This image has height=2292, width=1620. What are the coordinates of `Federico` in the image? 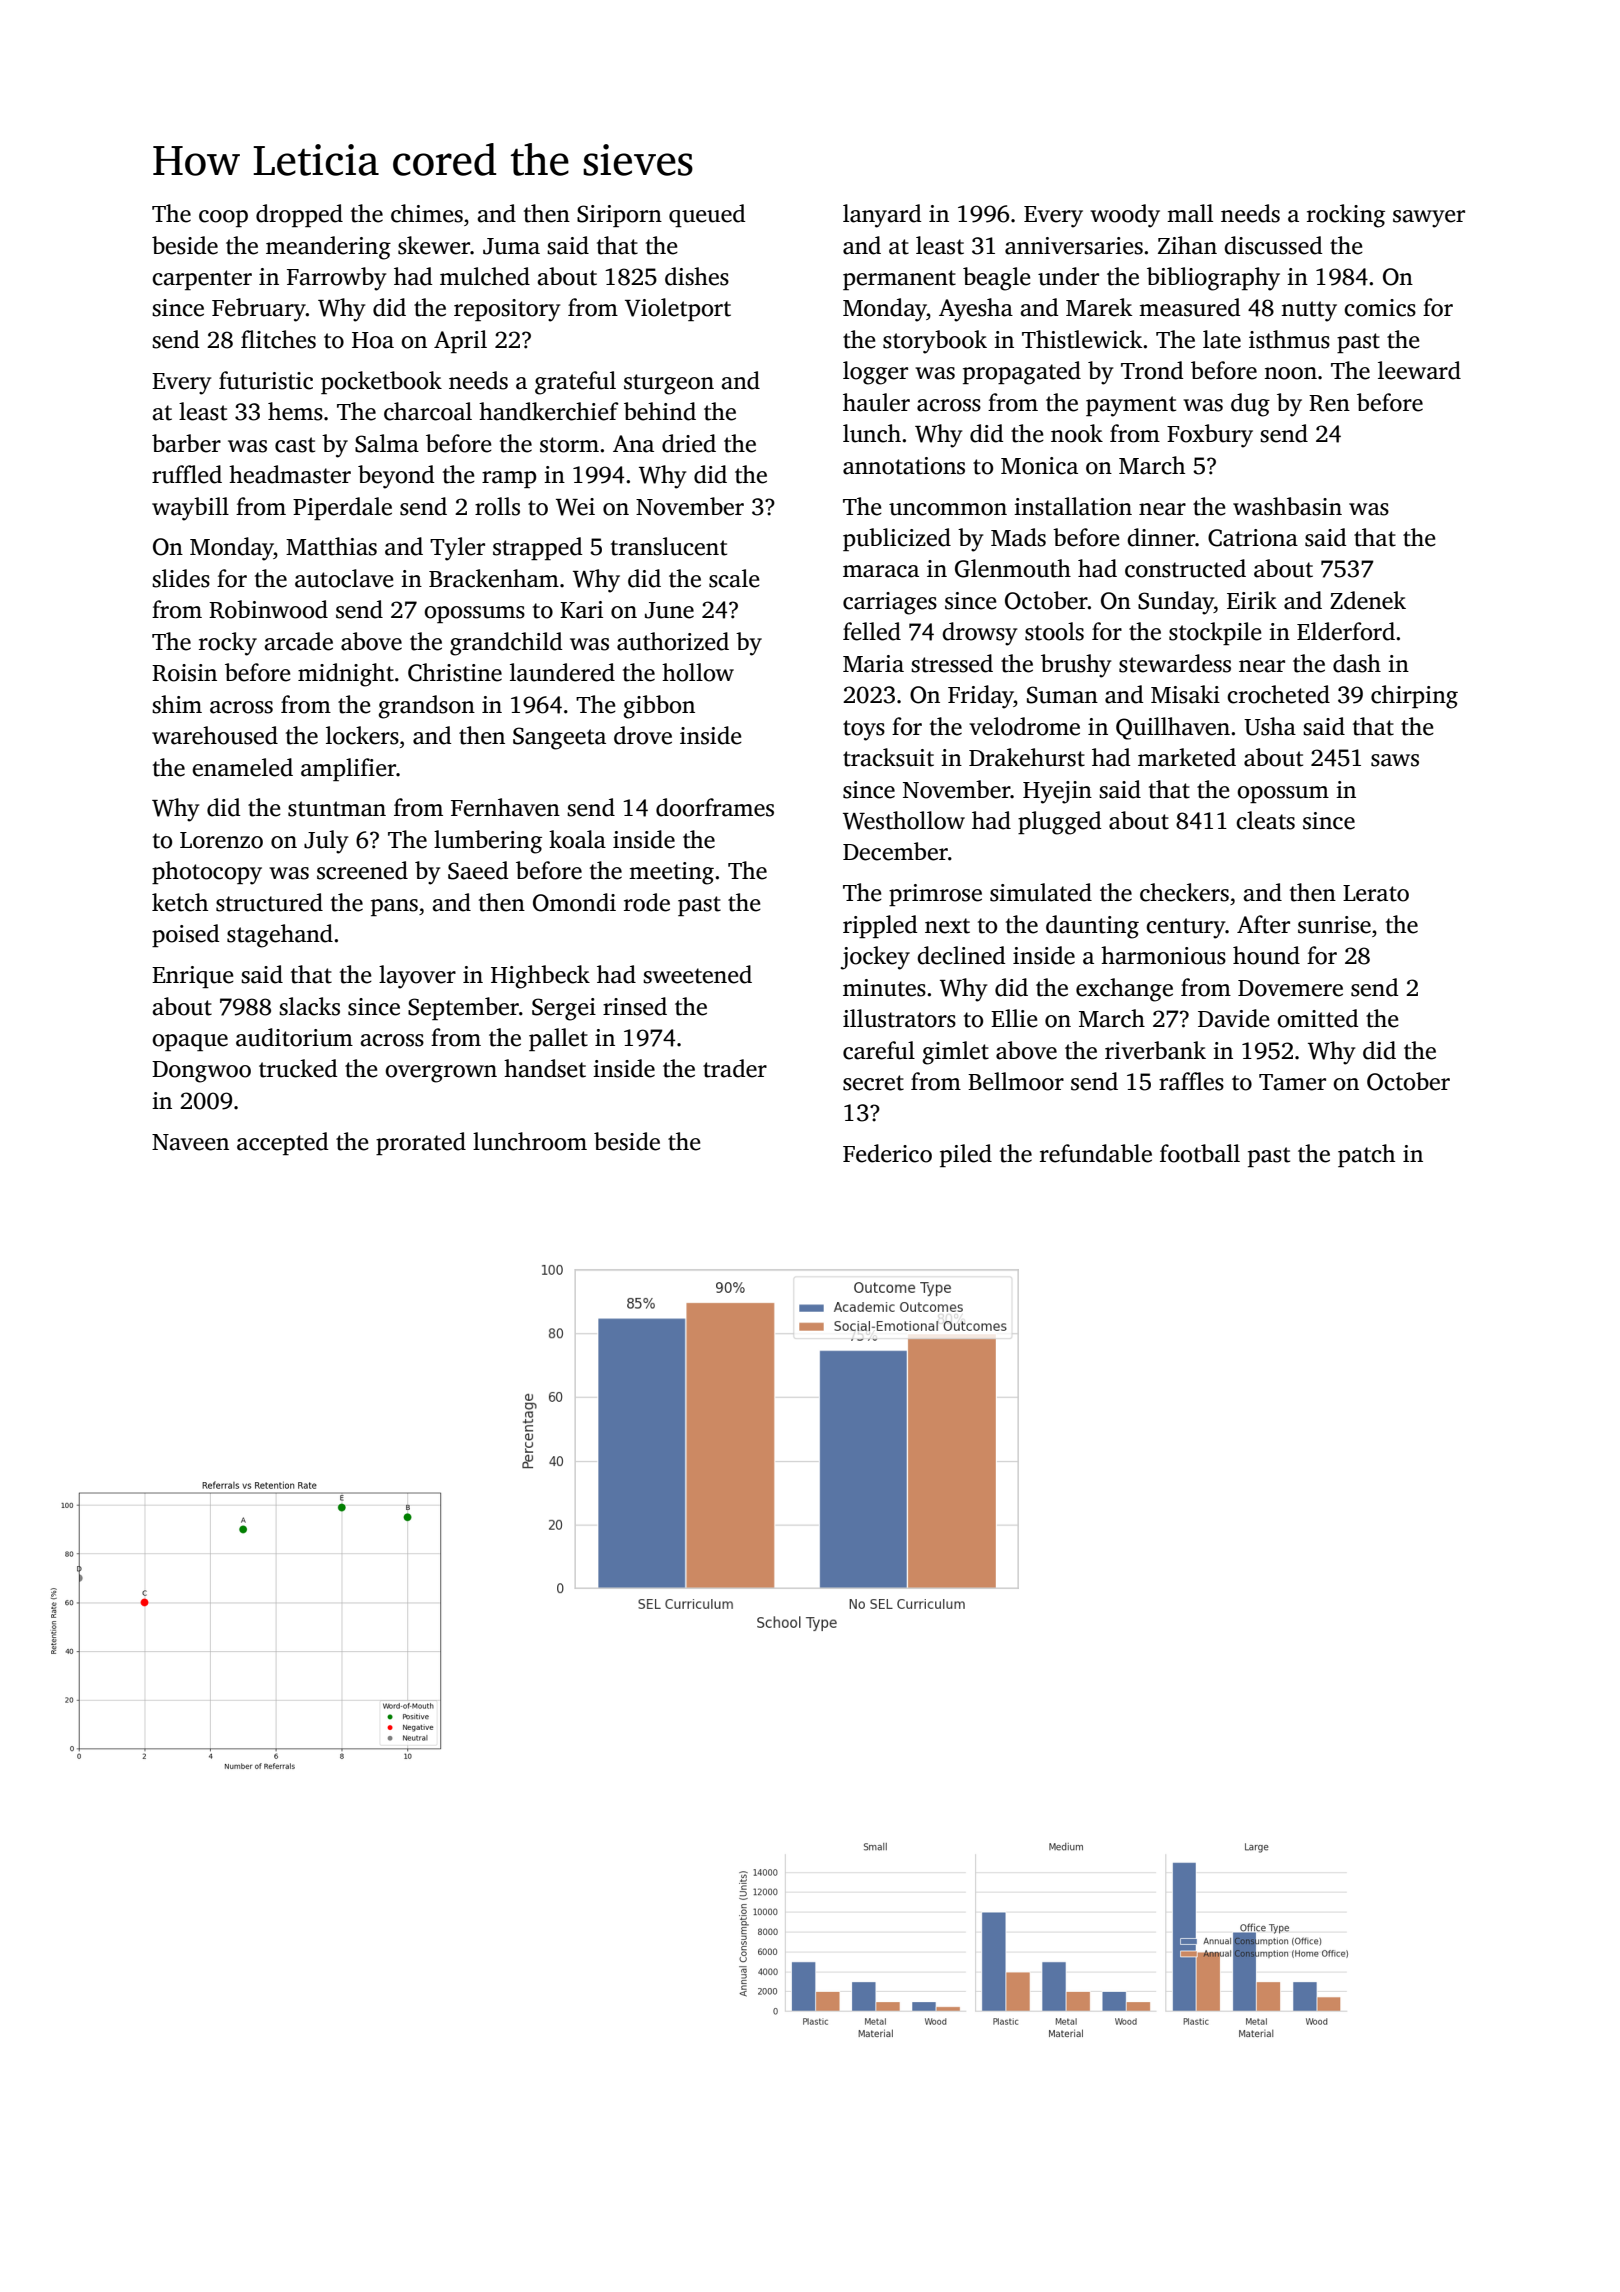 It's located at (887, 1153).
